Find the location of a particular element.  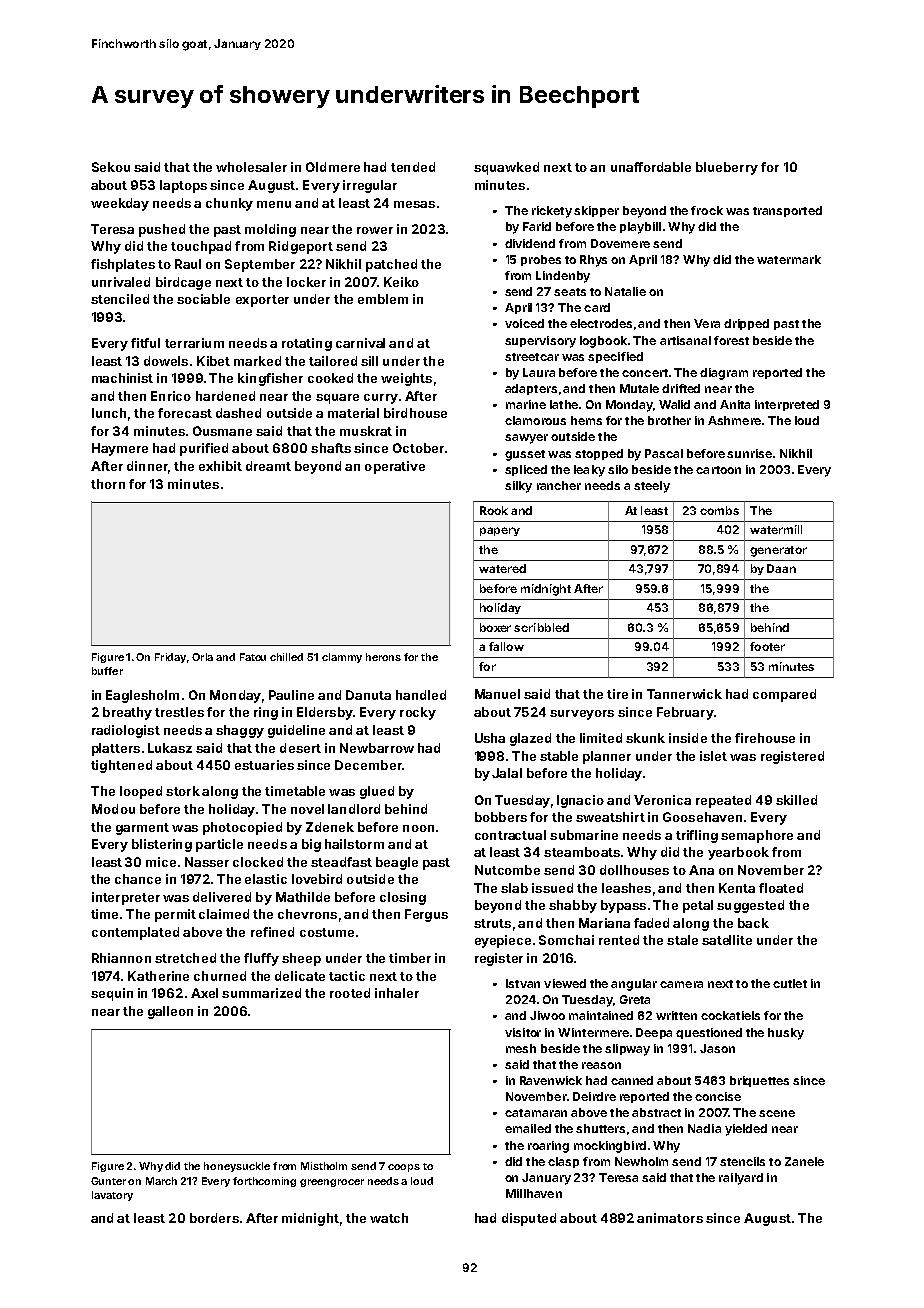

Mistholm is located at coordinates (324, 1166).
